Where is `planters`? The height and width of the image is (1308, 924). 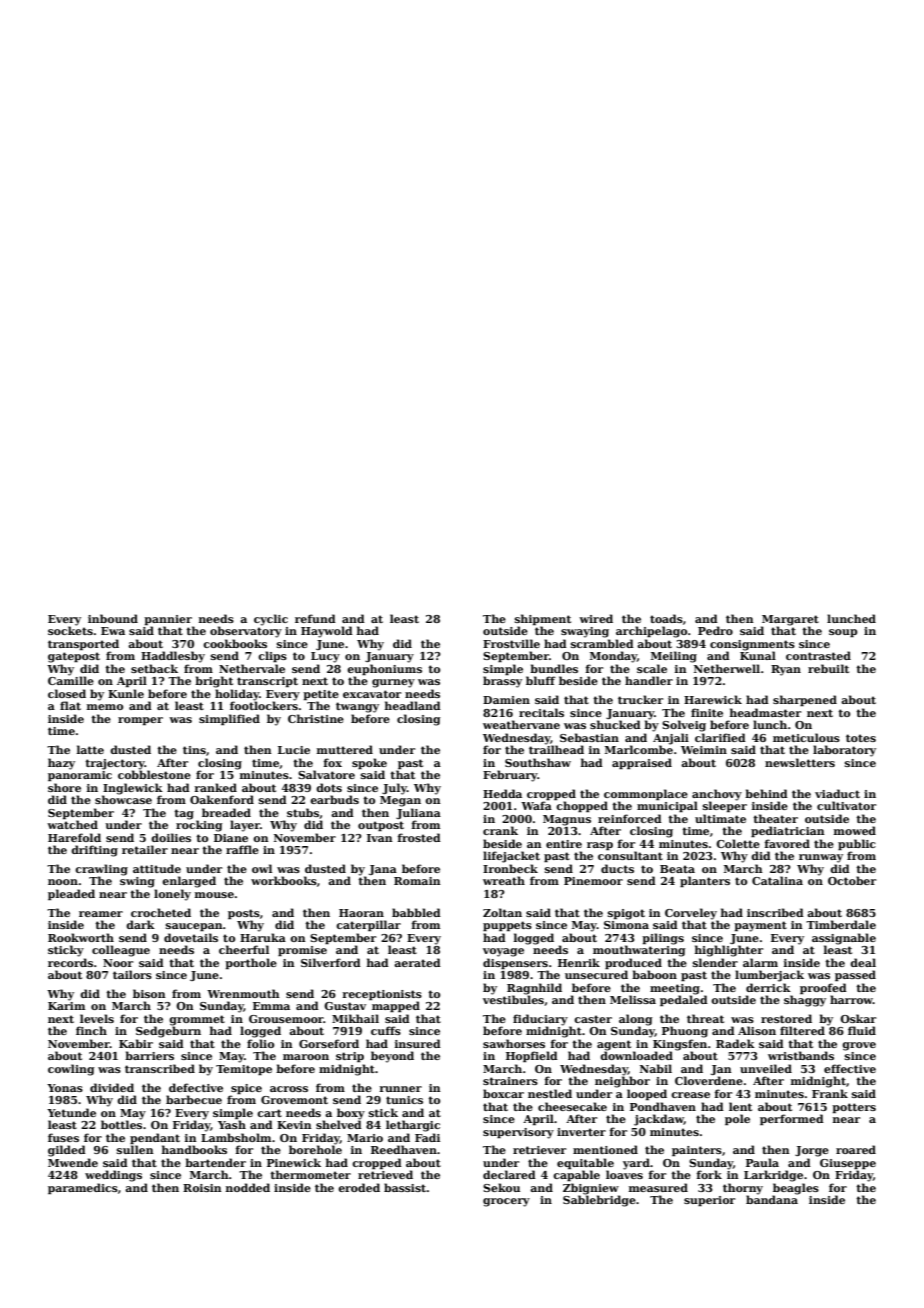 planters is located at coordinates (705, 881).
